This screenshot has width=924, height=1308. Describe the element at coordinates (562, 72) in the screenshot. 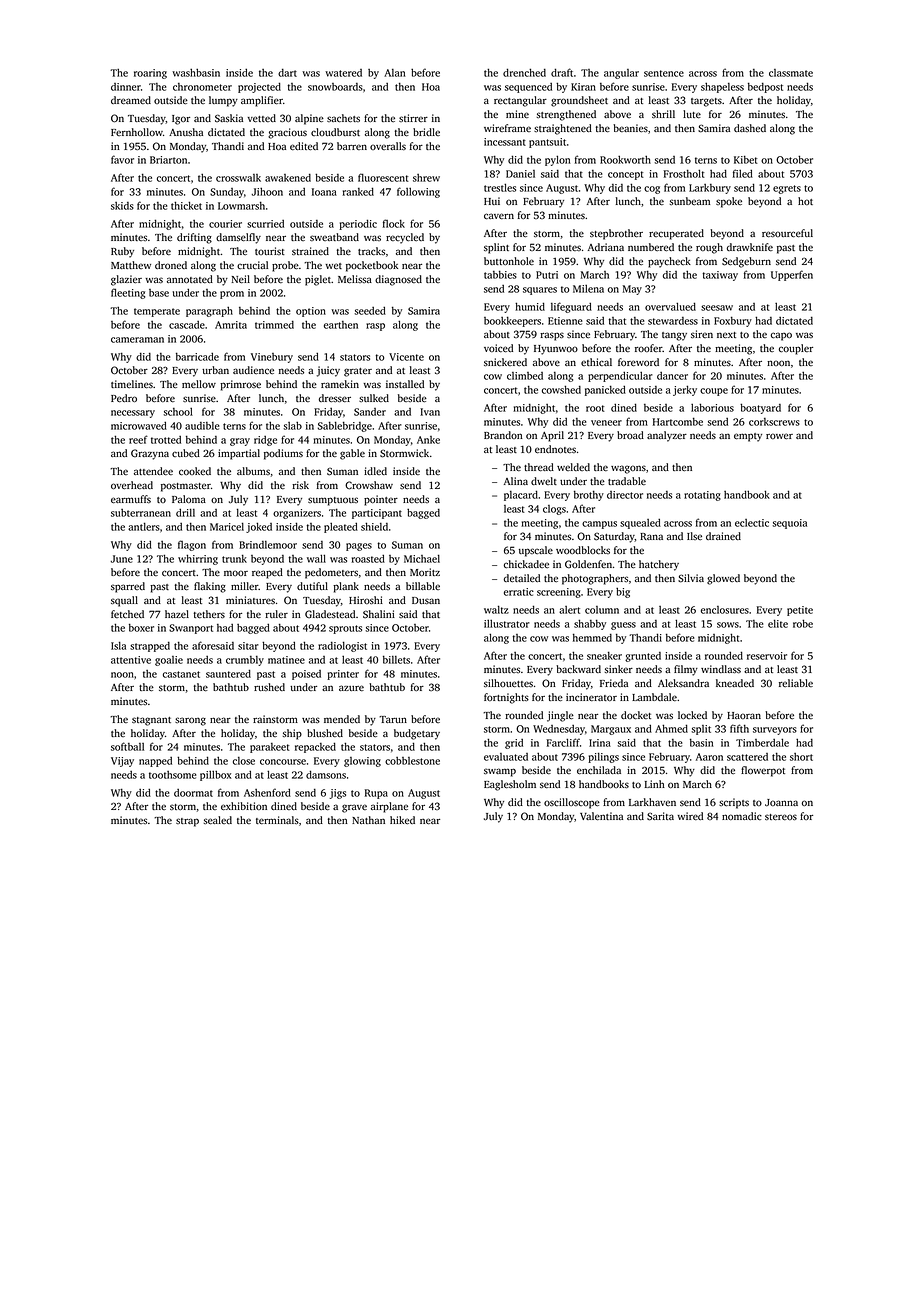

I see `draft` at that location.
